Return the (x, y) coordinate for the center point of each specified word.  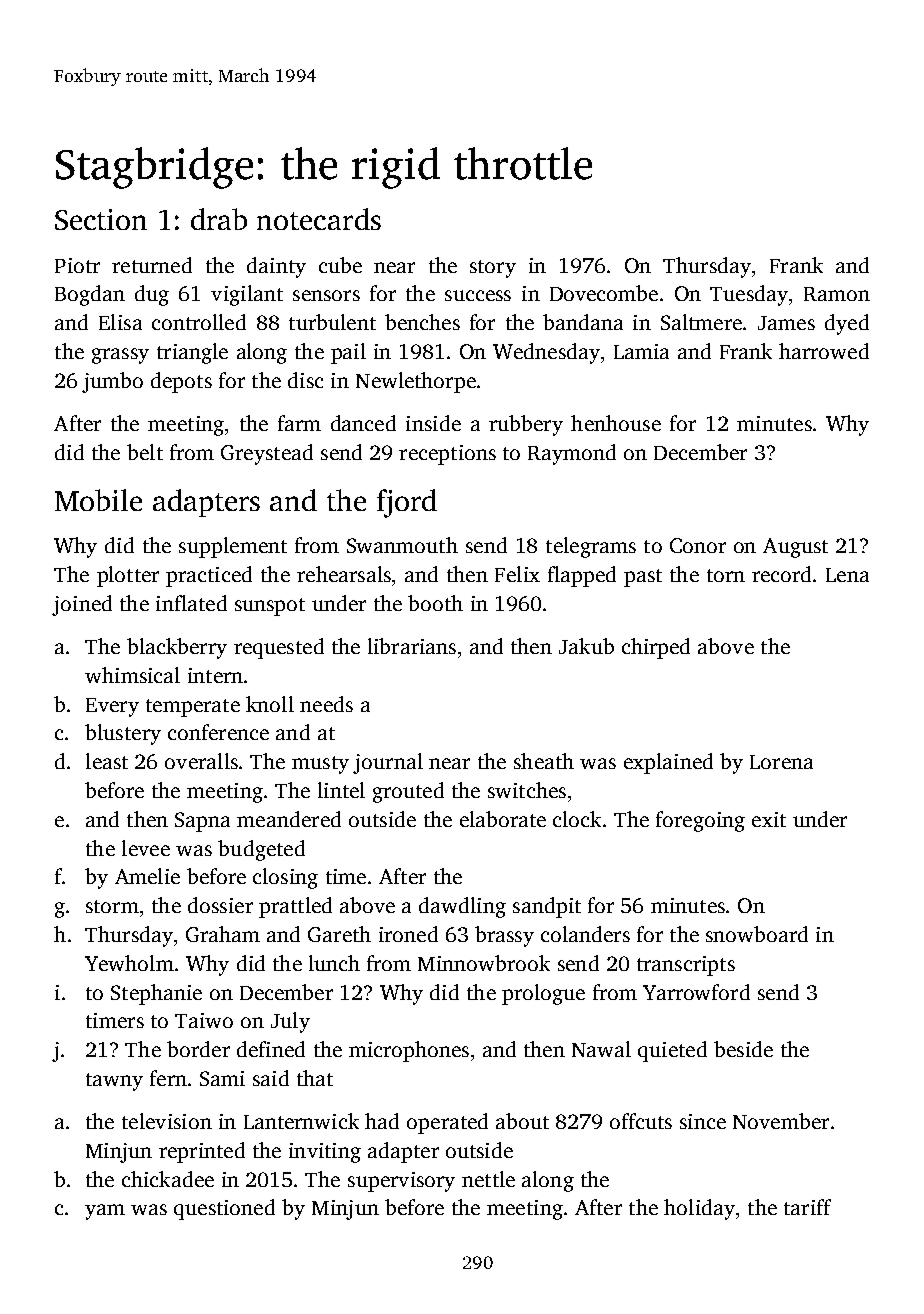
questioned (224, 1209)
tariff (807, 1207)
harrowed (824, 351)
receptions (447, 455)
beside (743, 1049)
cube (340, 265)
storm (112, 906)
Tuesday (749, 295)
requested (279, 648)
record (781, 574)
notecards (319, 219)
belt (145, 452)
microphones (409, 1051)
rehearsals (344, 574)
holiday (699, 1209)
